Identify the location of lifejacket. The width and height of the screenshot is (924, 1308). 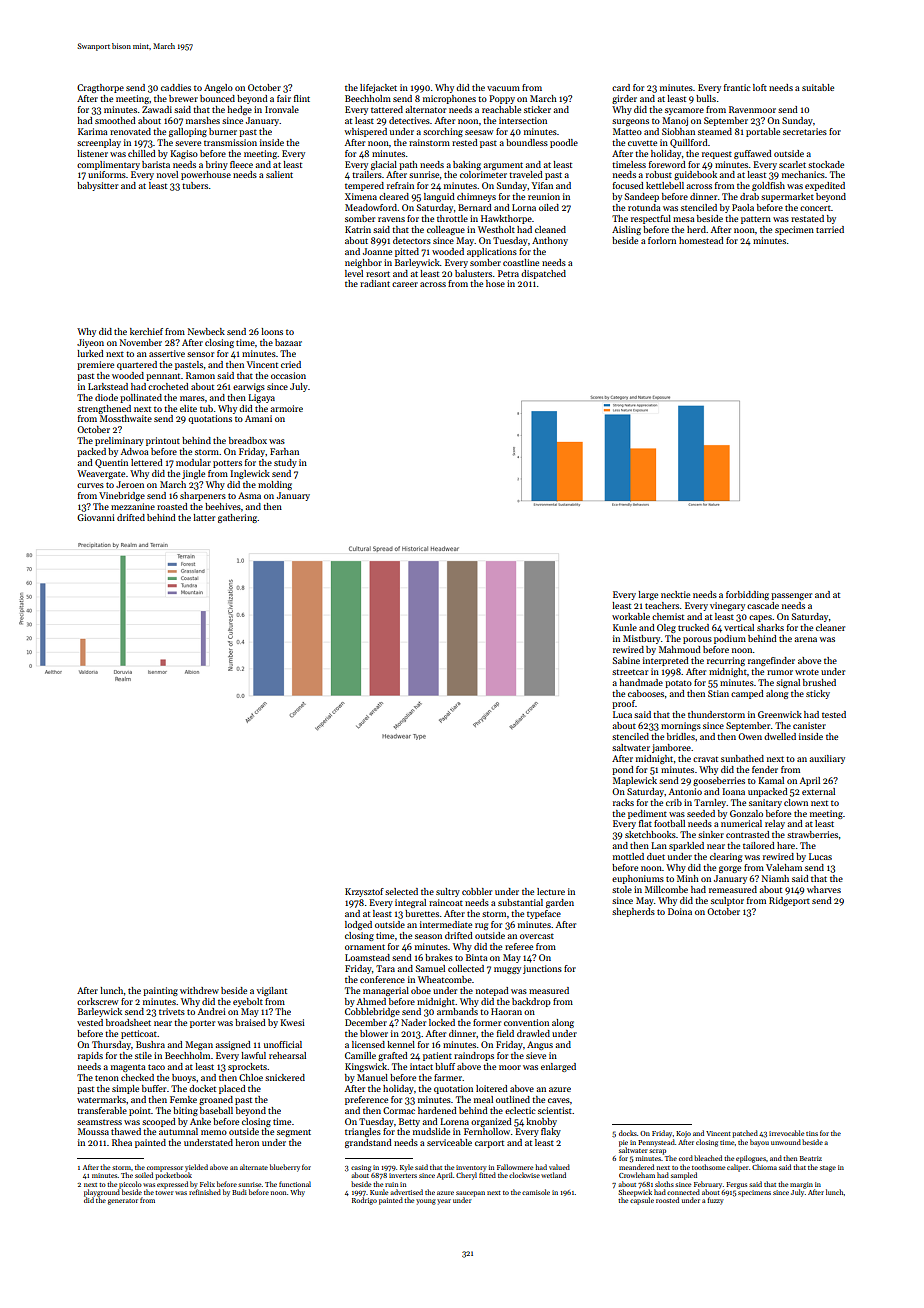
(378, 88).
